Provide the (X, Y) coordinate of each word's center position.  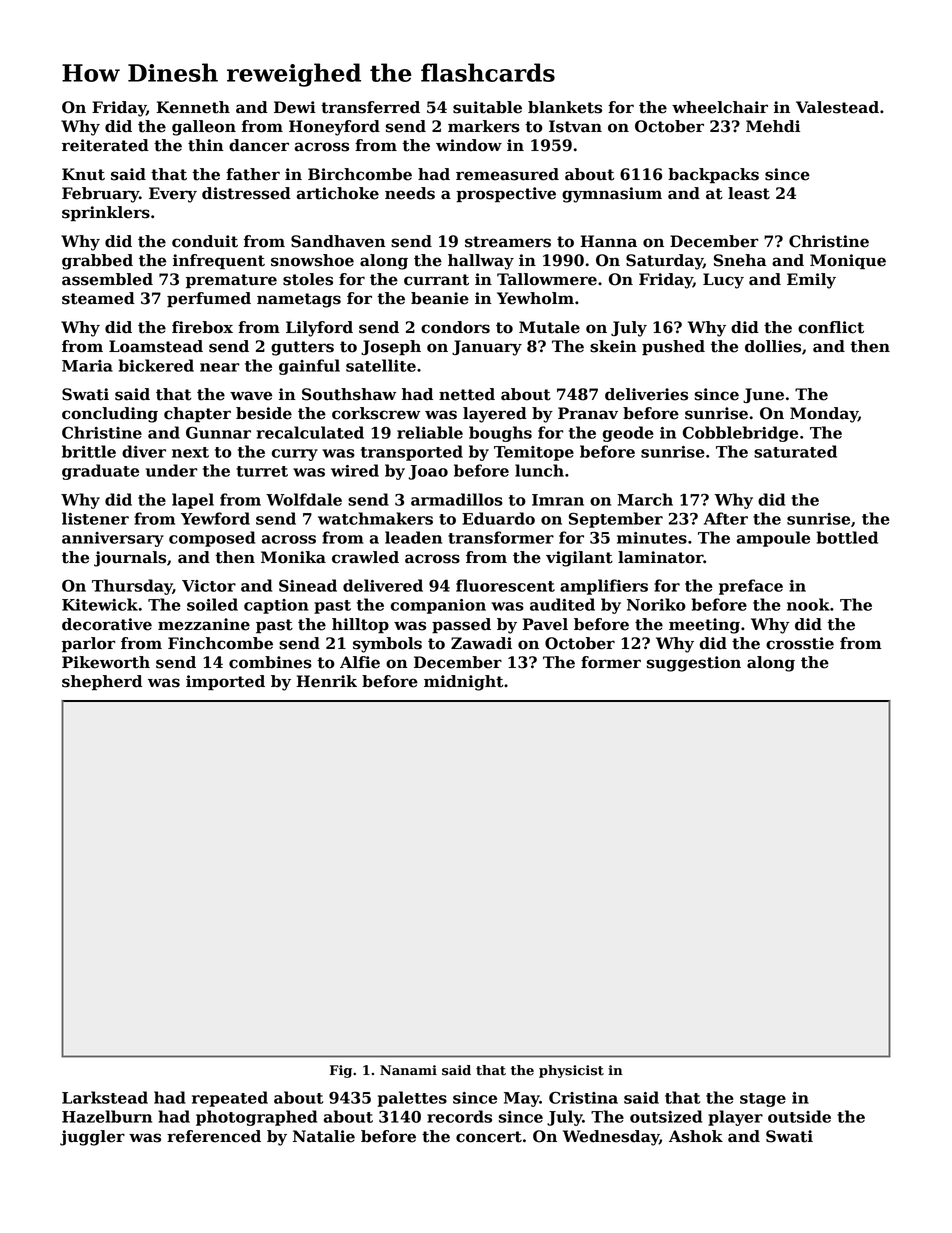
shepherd (102, 682)
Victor (209, 586)
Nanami (408, 1070)
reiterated (105, 145)
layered (495, 415)
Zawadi (481, 643)
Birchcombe (360, 174)
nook (808, 604)
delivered (383, 585)
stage (763, 1100)
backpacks (713, 175)
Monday (824, 415)
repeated (230, 1099)
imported (225, 683)
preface (751, 587)
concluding (110, 415)
